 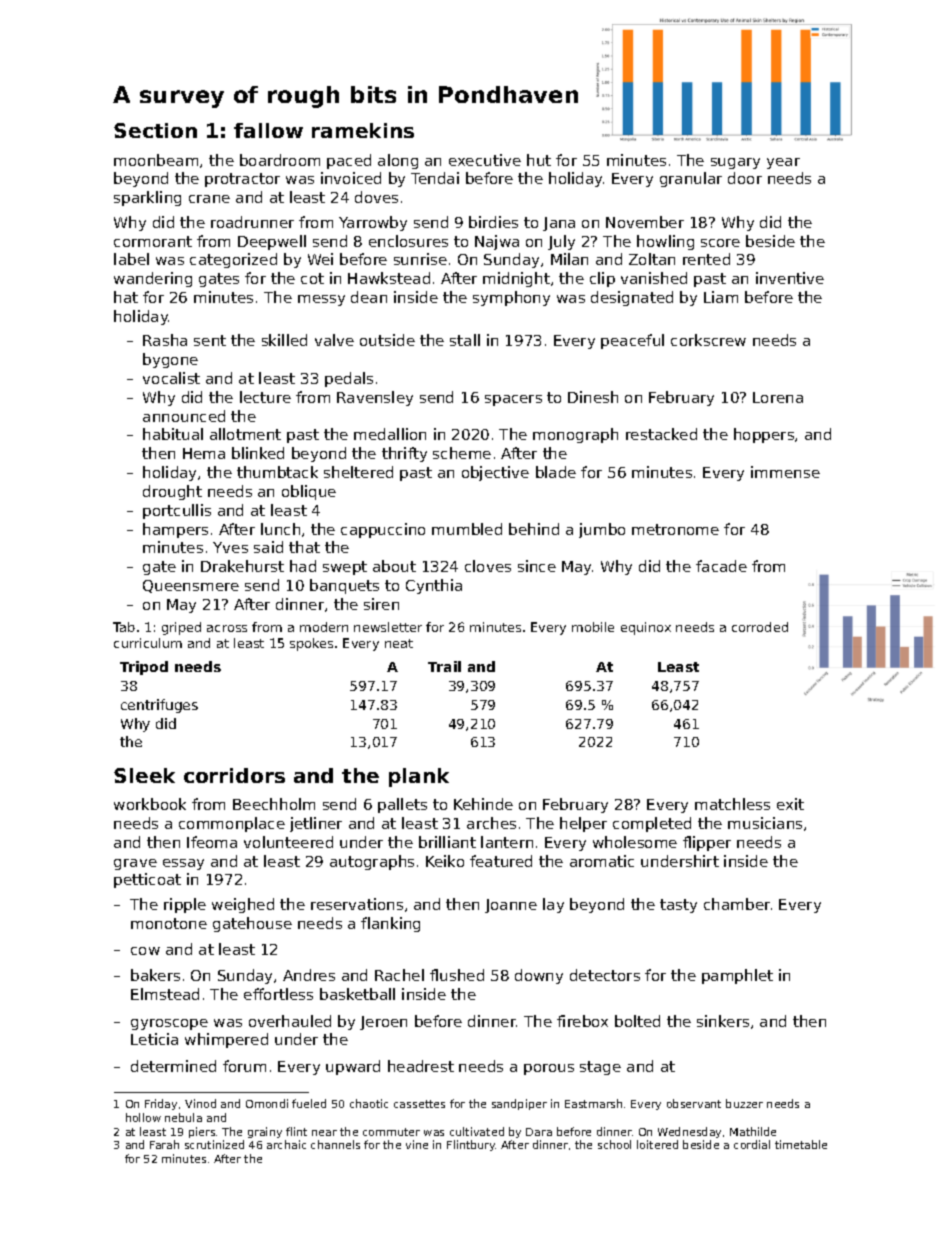 I want to click on matchless, so click(x=732, y=804).
